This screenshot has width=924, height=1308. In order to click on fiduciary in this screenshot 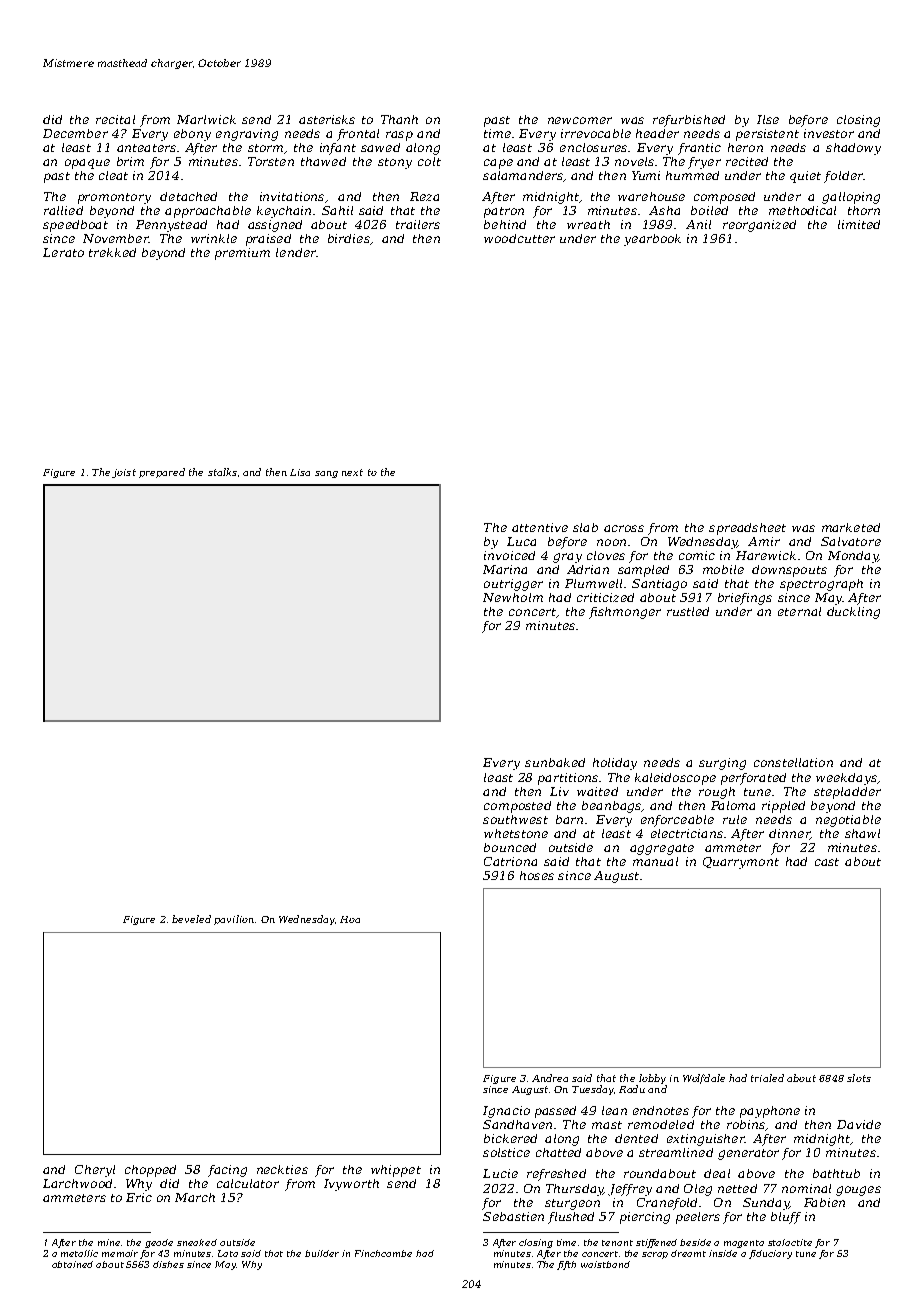, I will do `click(770, 1254)`.
